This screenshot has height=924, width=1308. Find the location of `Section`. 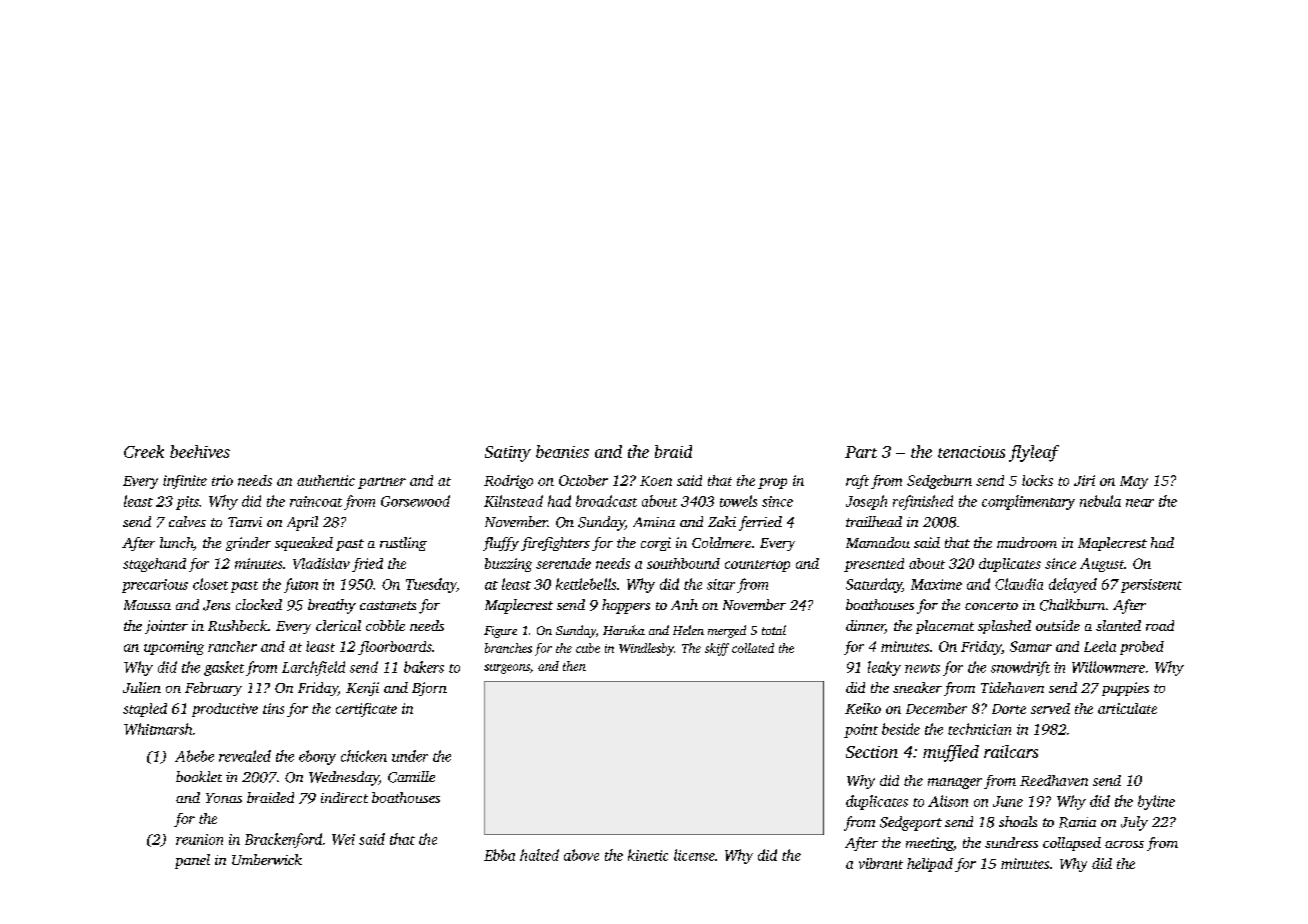

Section is located at coordinates (872, 752).
